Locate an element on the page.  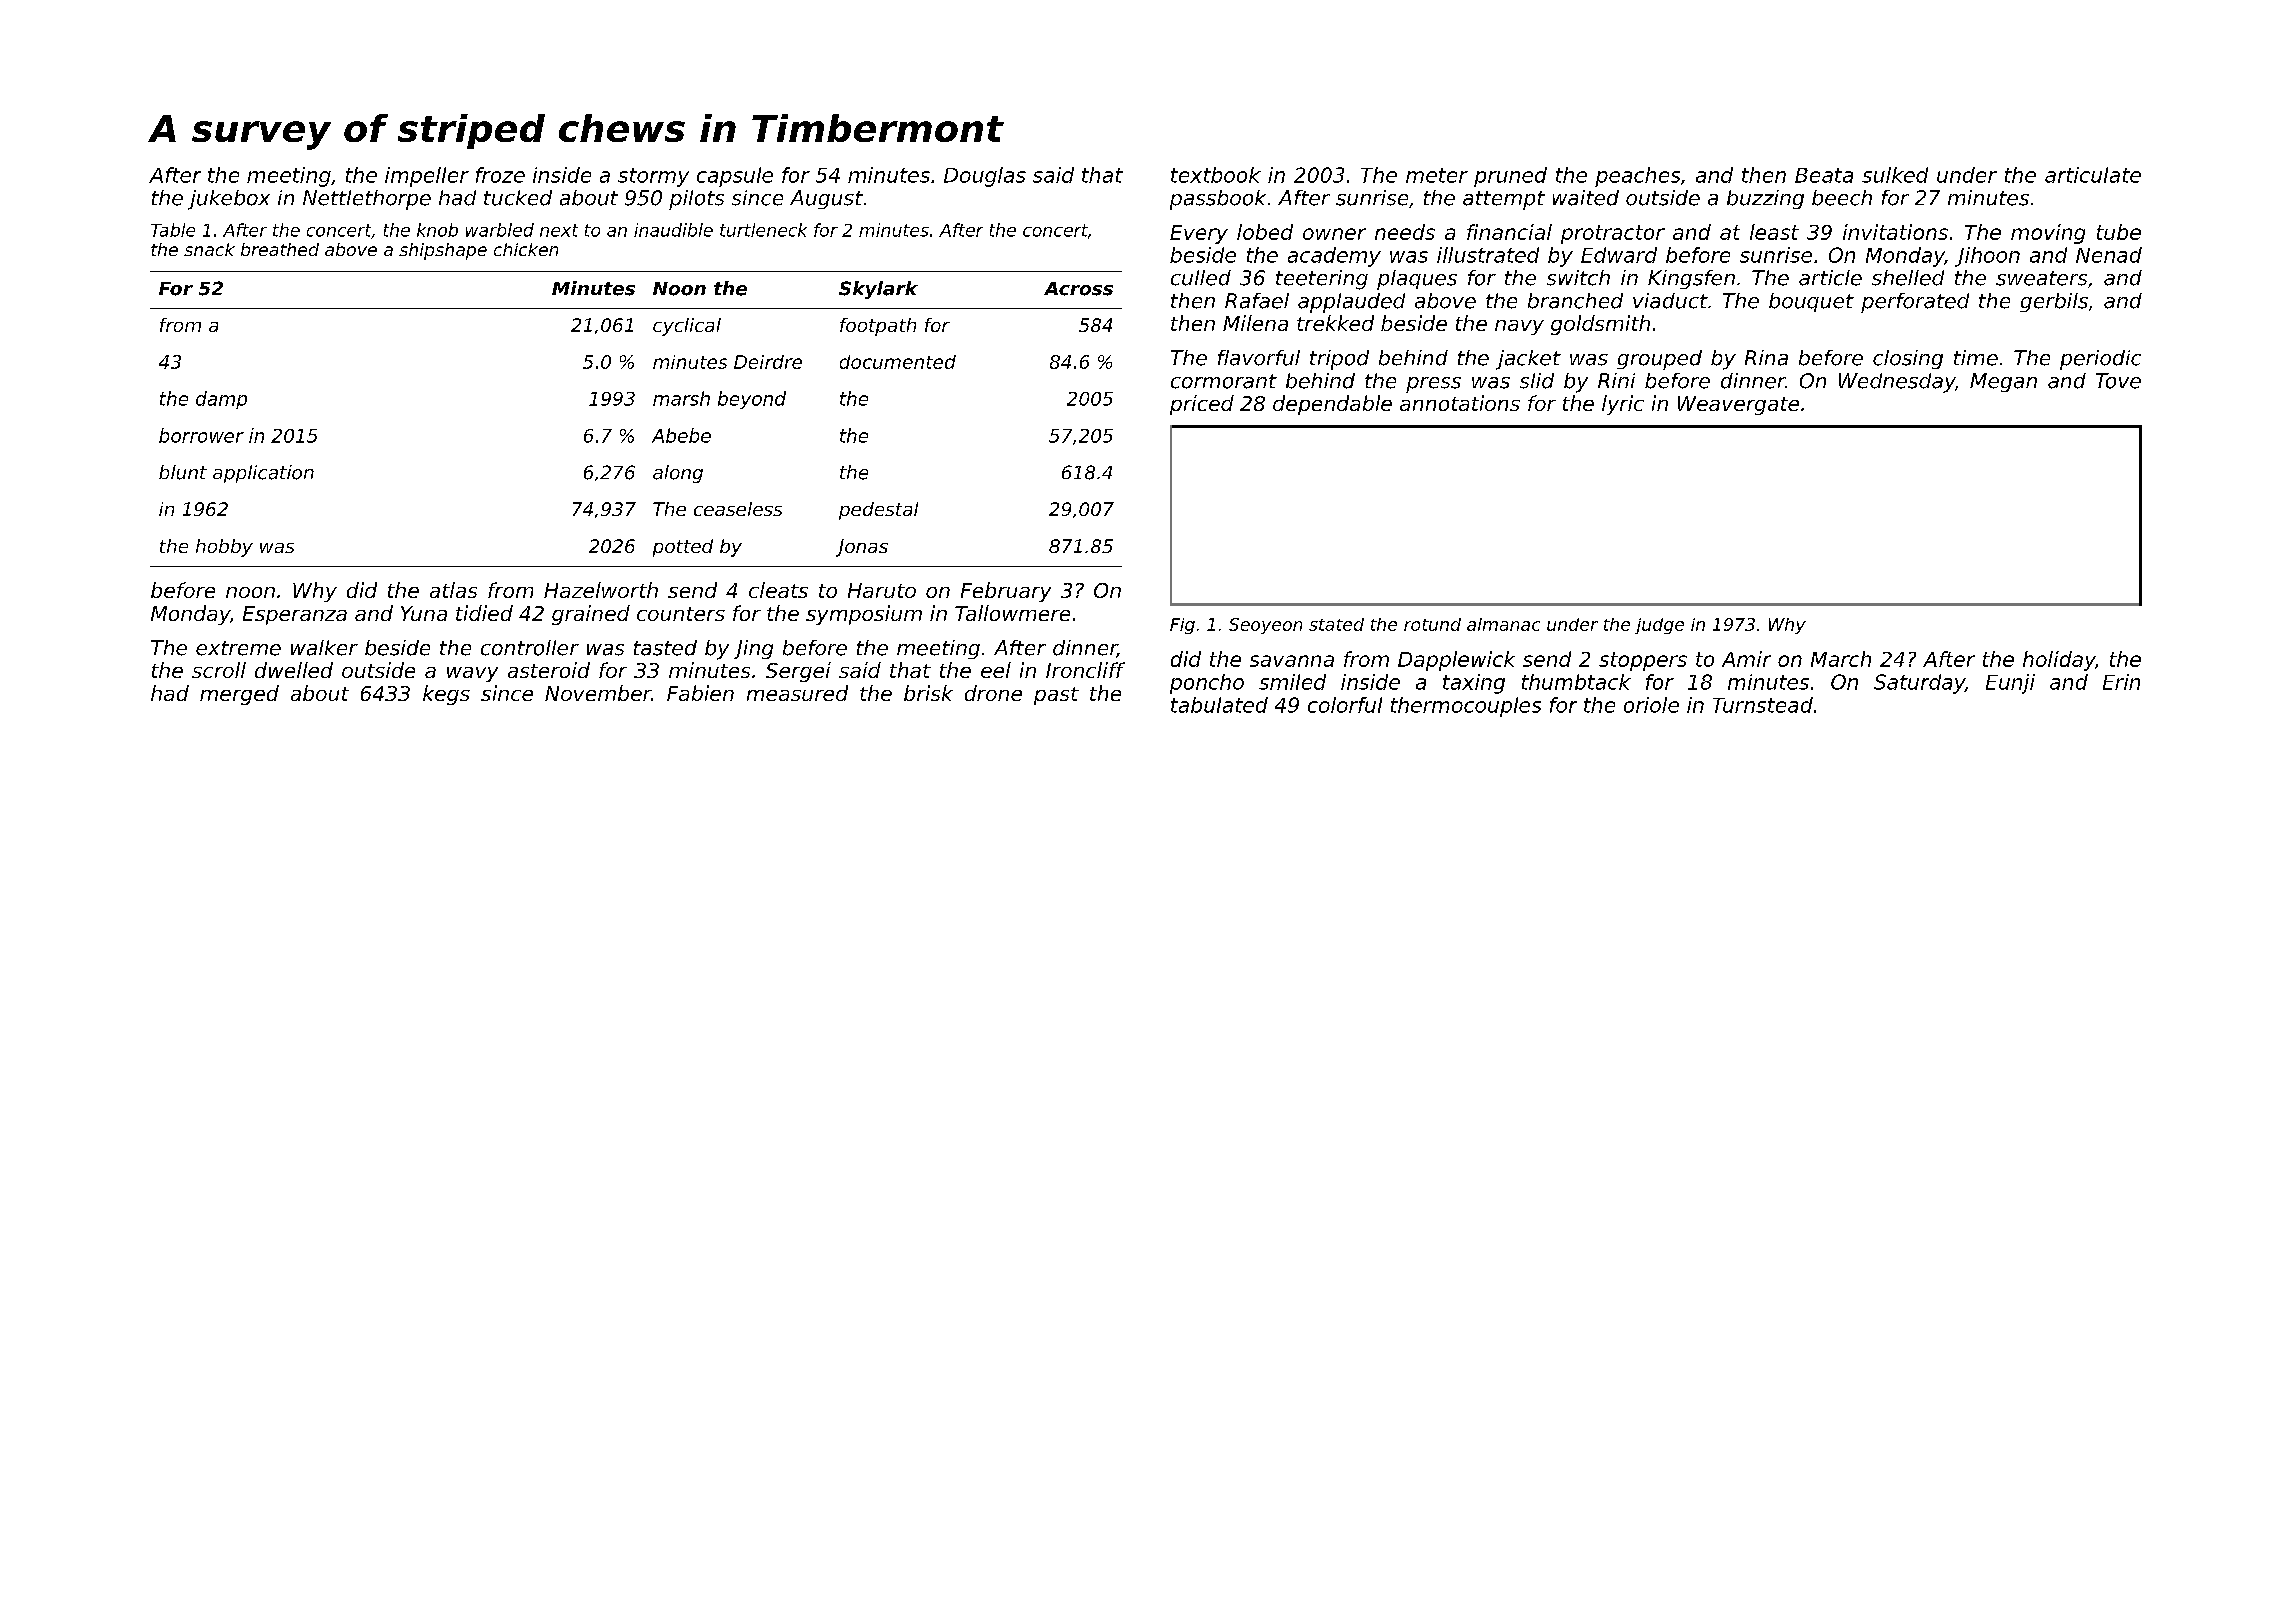
tabulated is located at coordinates (1219, 705).
